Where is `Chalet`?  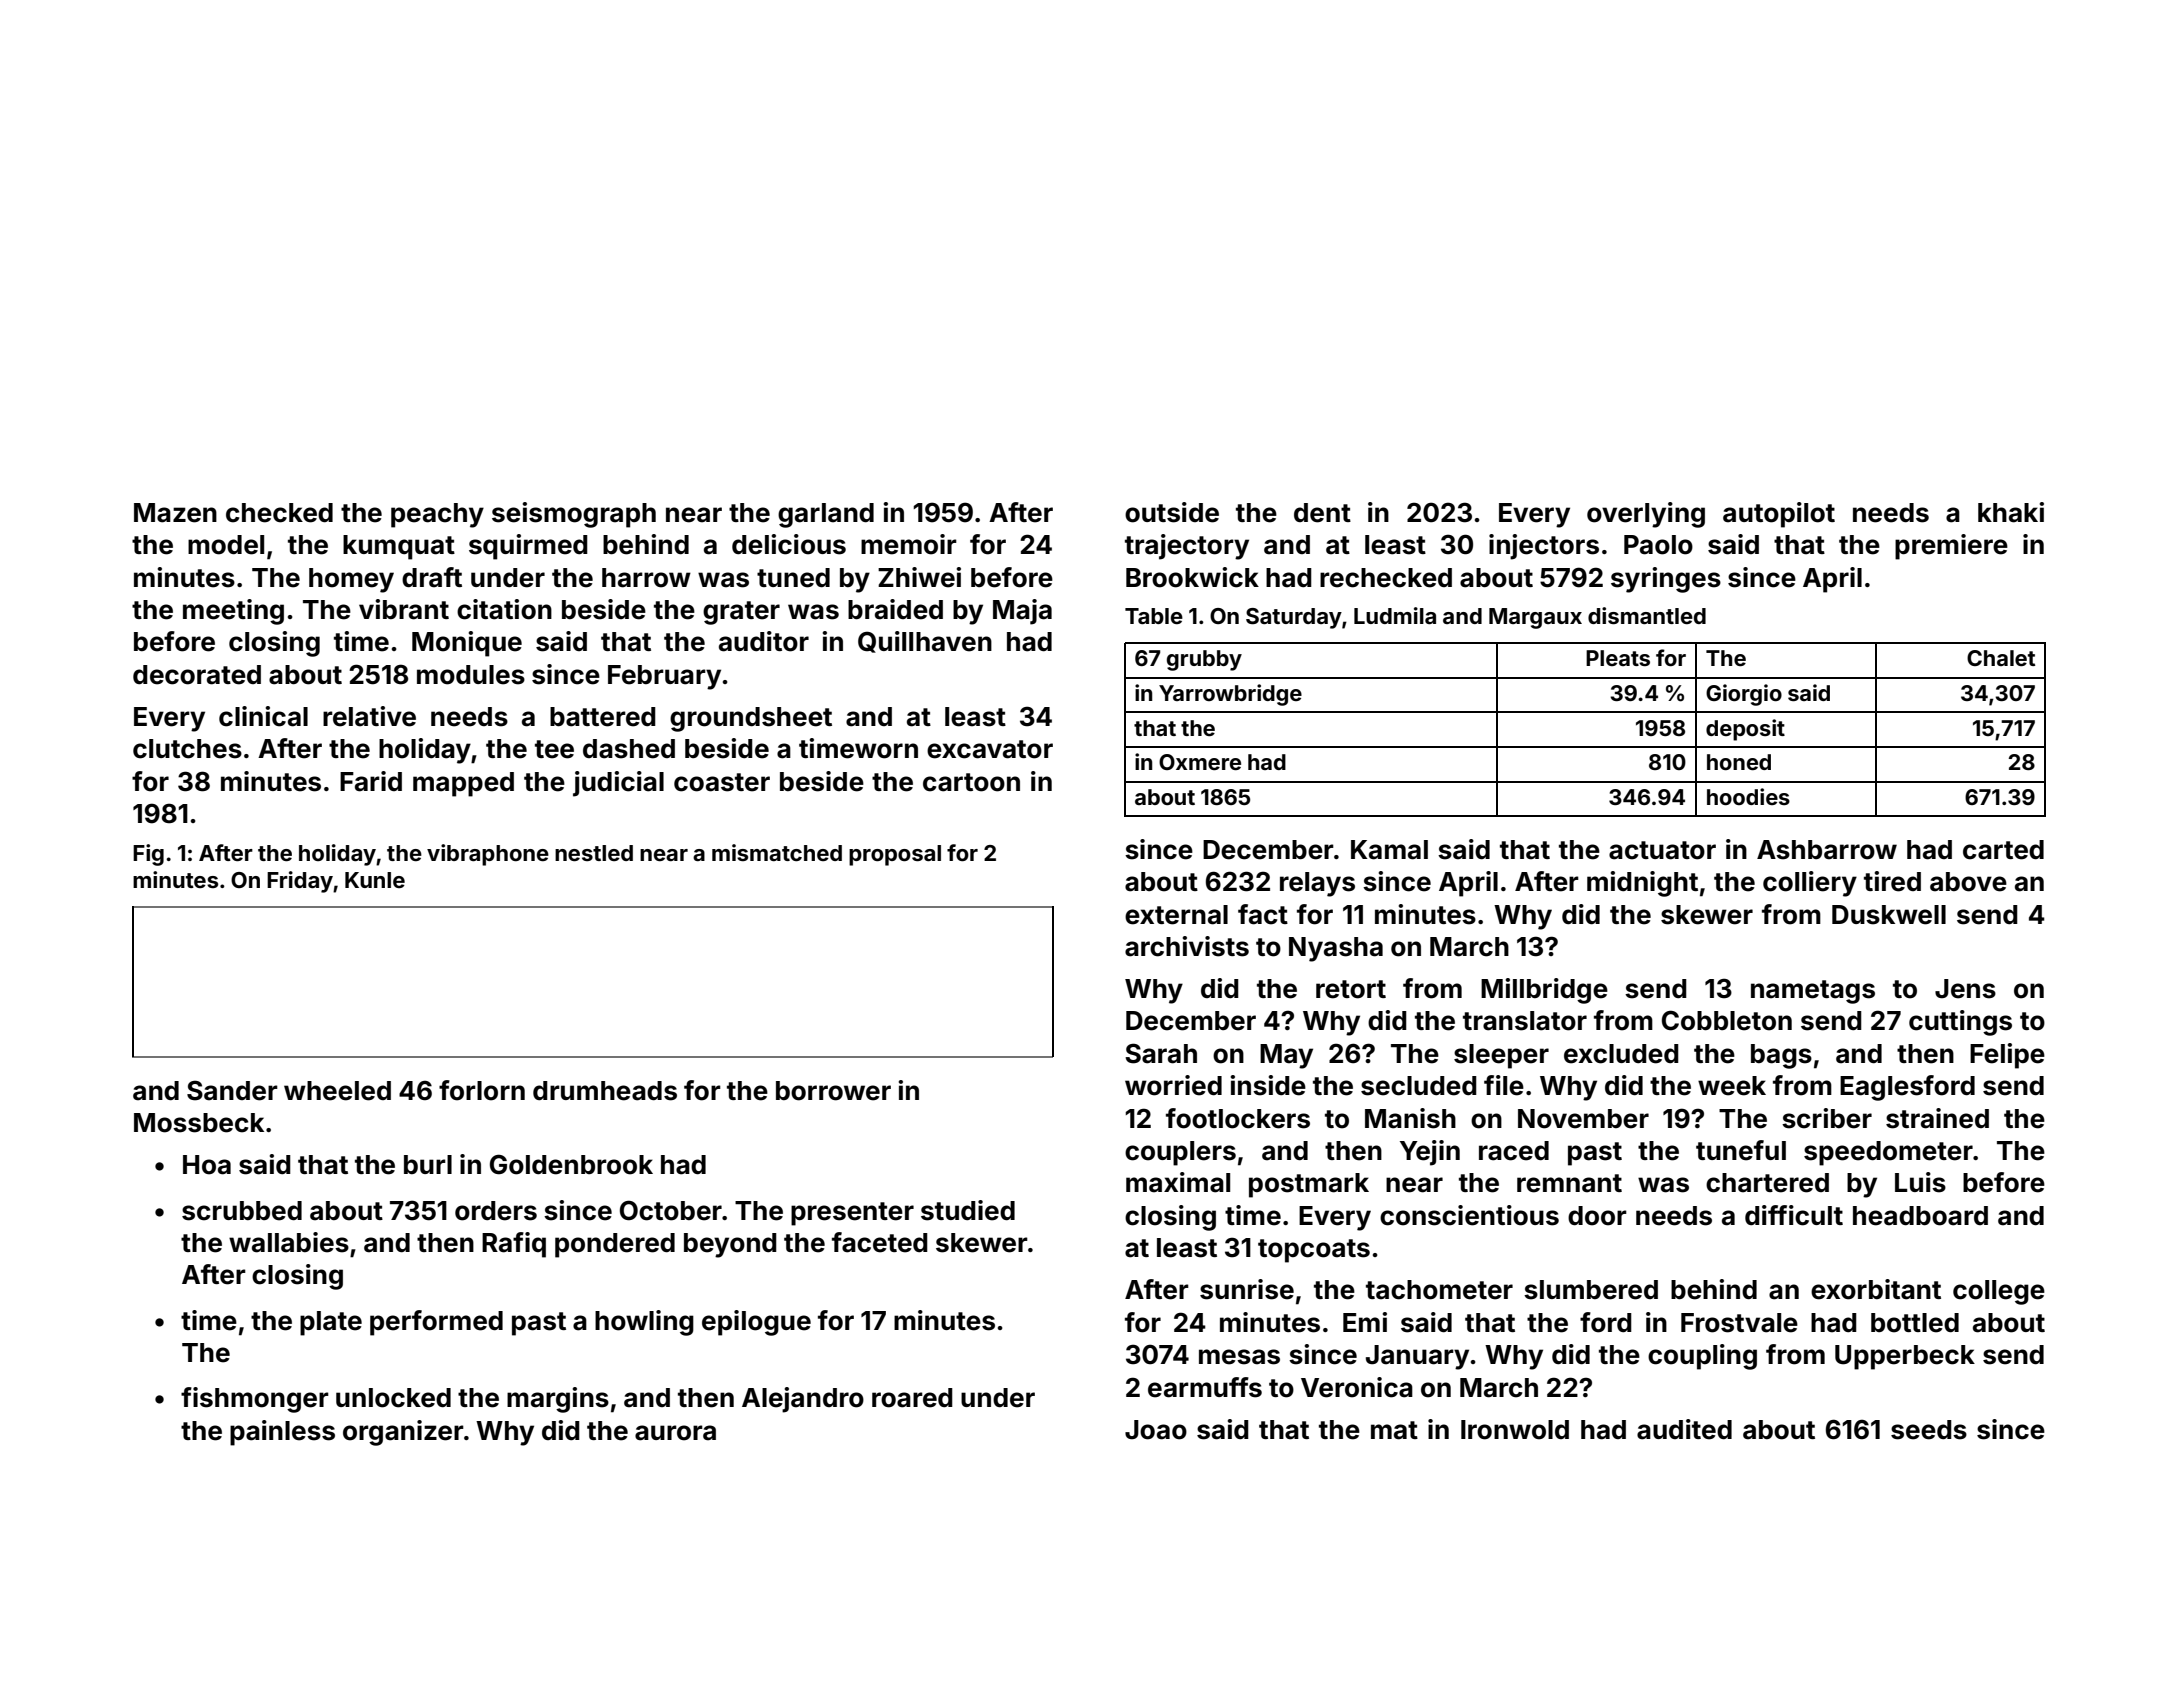
Chalet is located at coordinates (2001, 658).
